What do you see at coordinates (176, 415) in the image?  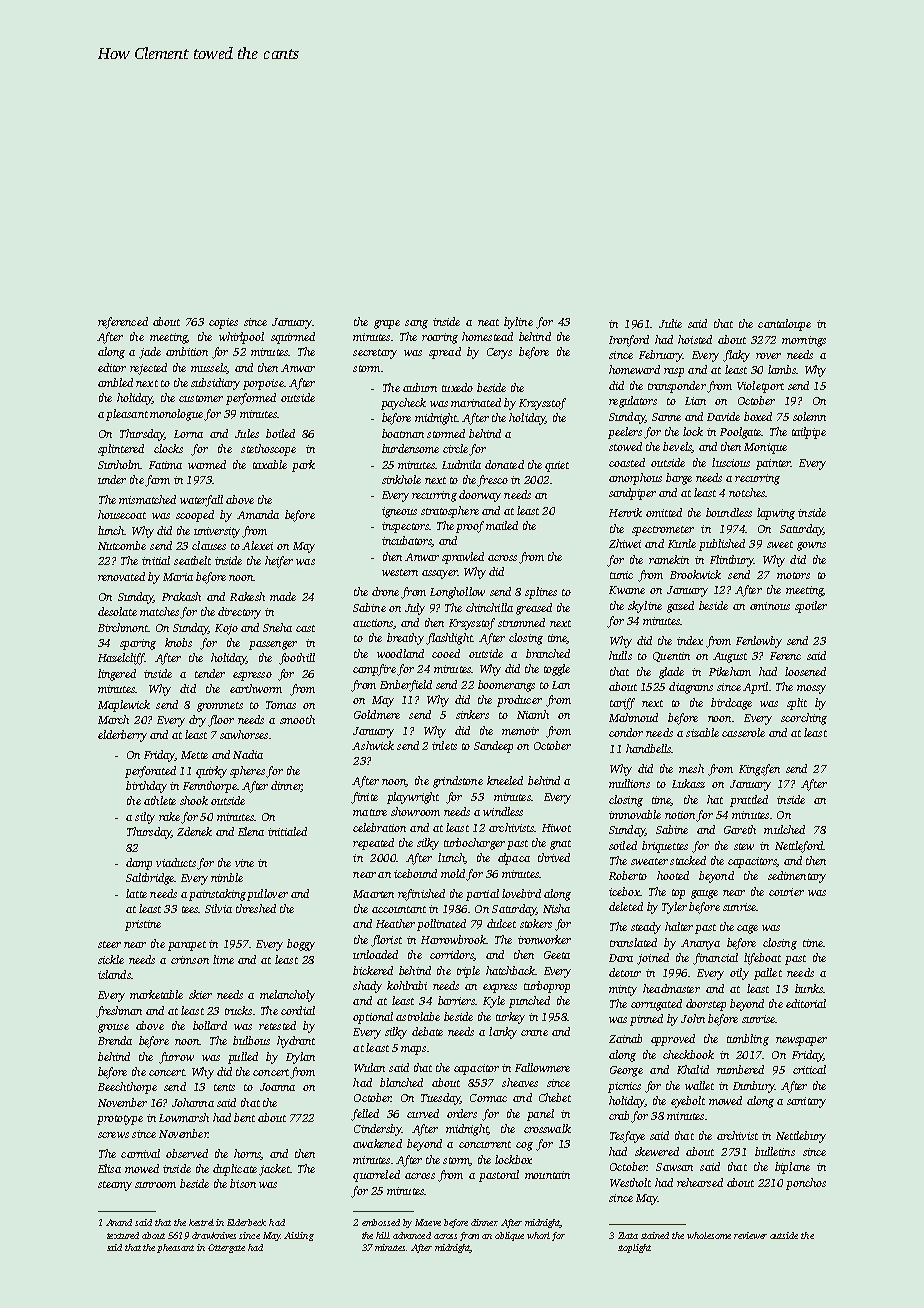 I see `monologue` at bounding box center [176, 415].
